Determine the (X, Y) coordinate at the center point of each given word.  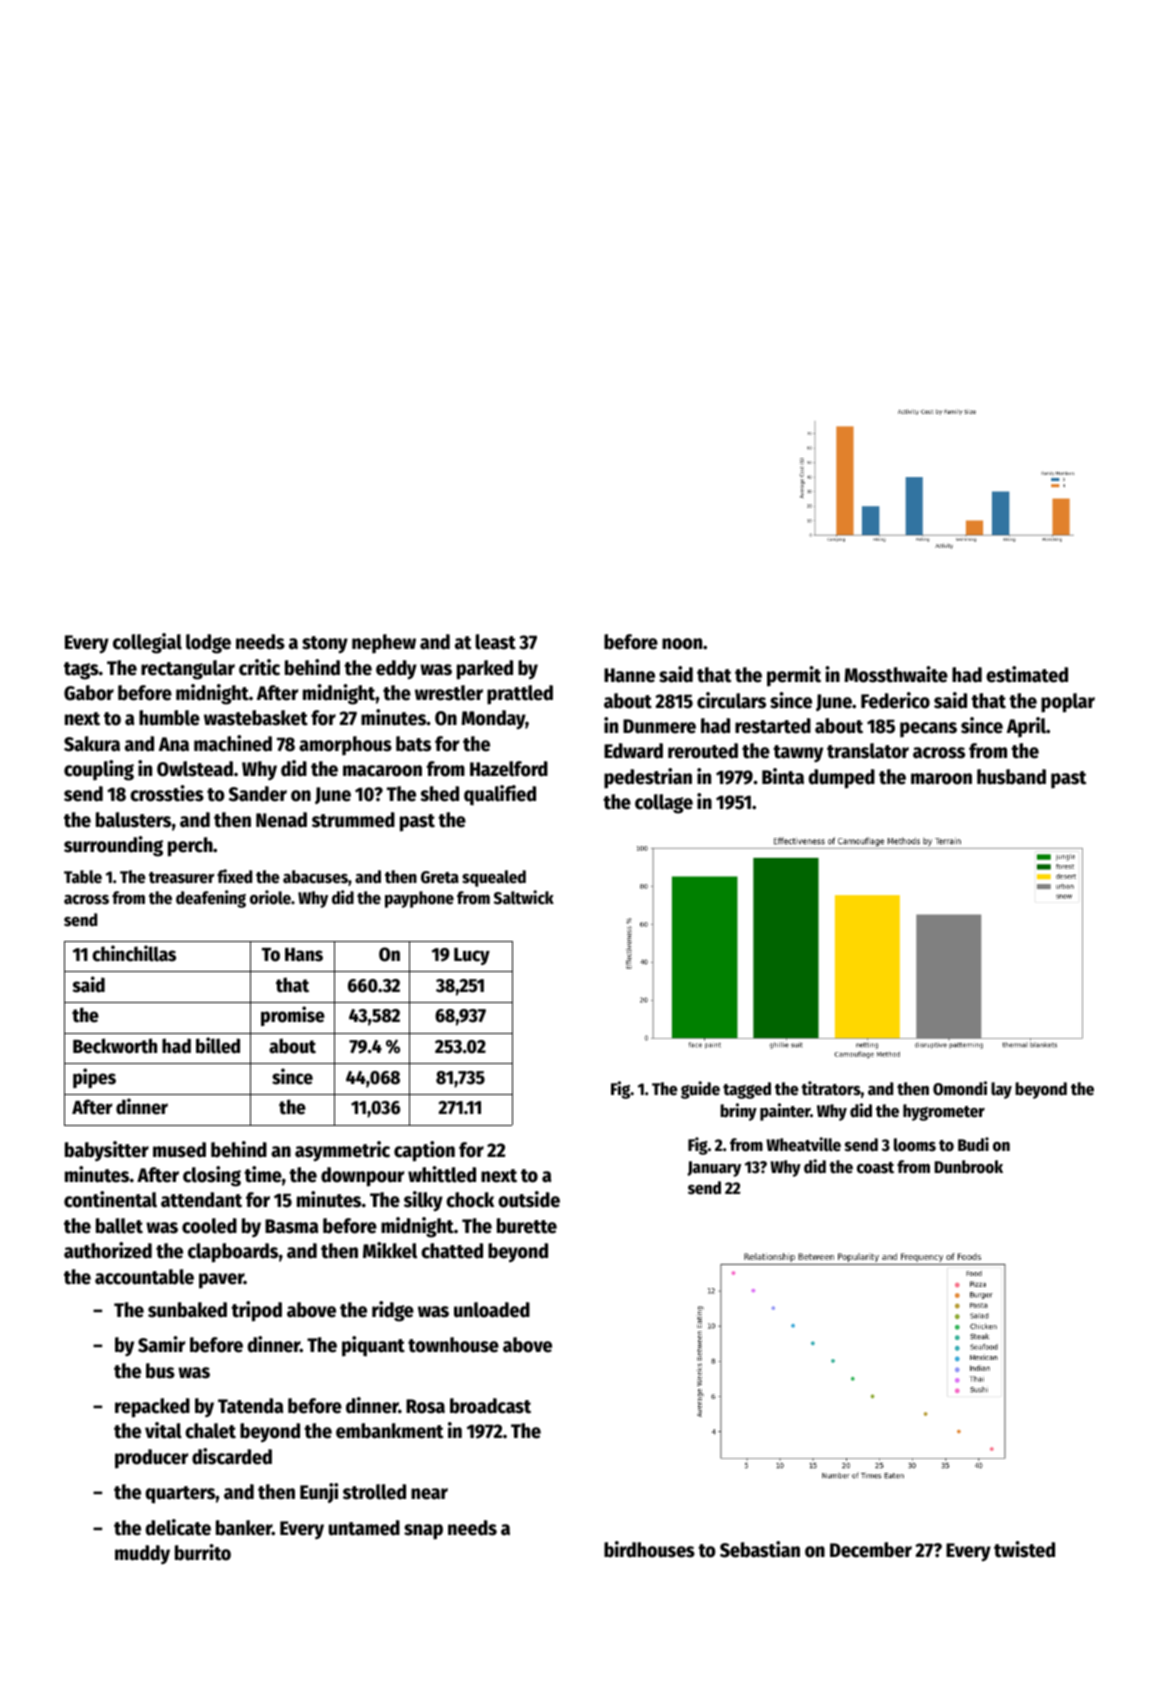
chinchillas (134, 953)
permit (794, 676)
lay (1001, 1090)
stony (325, 645)
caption (424, 1151)
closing (212, 1176)
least (495, 642)
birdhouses (649, 1549)
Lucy (472, 956)
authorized (108, 1250)
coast (875, 1168)
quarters (180, 1495)
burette (527, 1226)
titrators (831, 1088)
